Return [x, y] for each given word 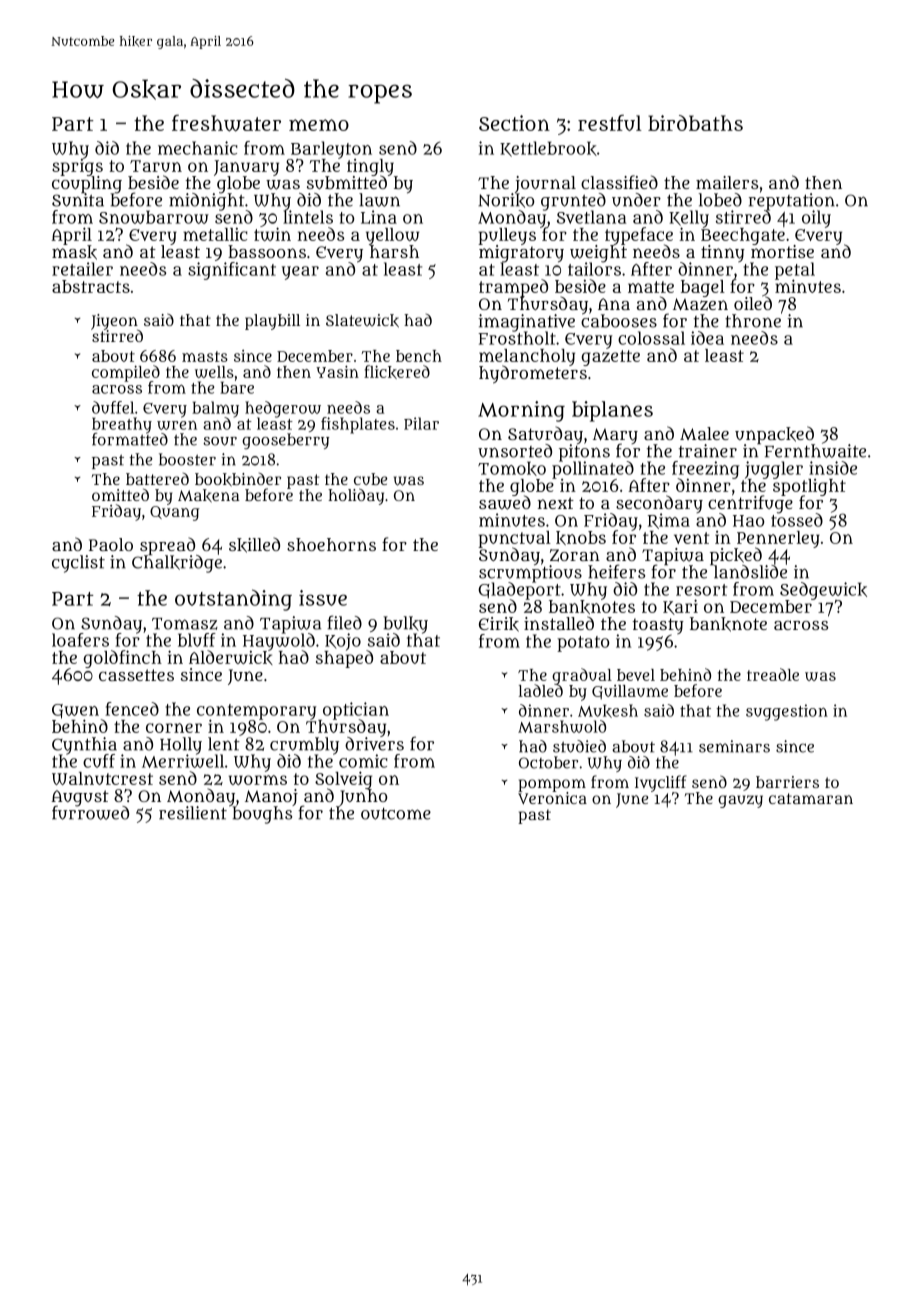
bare [237, 388]
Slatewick [362, 321]
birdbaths [695, 123]
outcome [396, 814]
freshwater [226, 123]
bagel [703, 288]
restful [610, 123]
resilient [193, 813]
